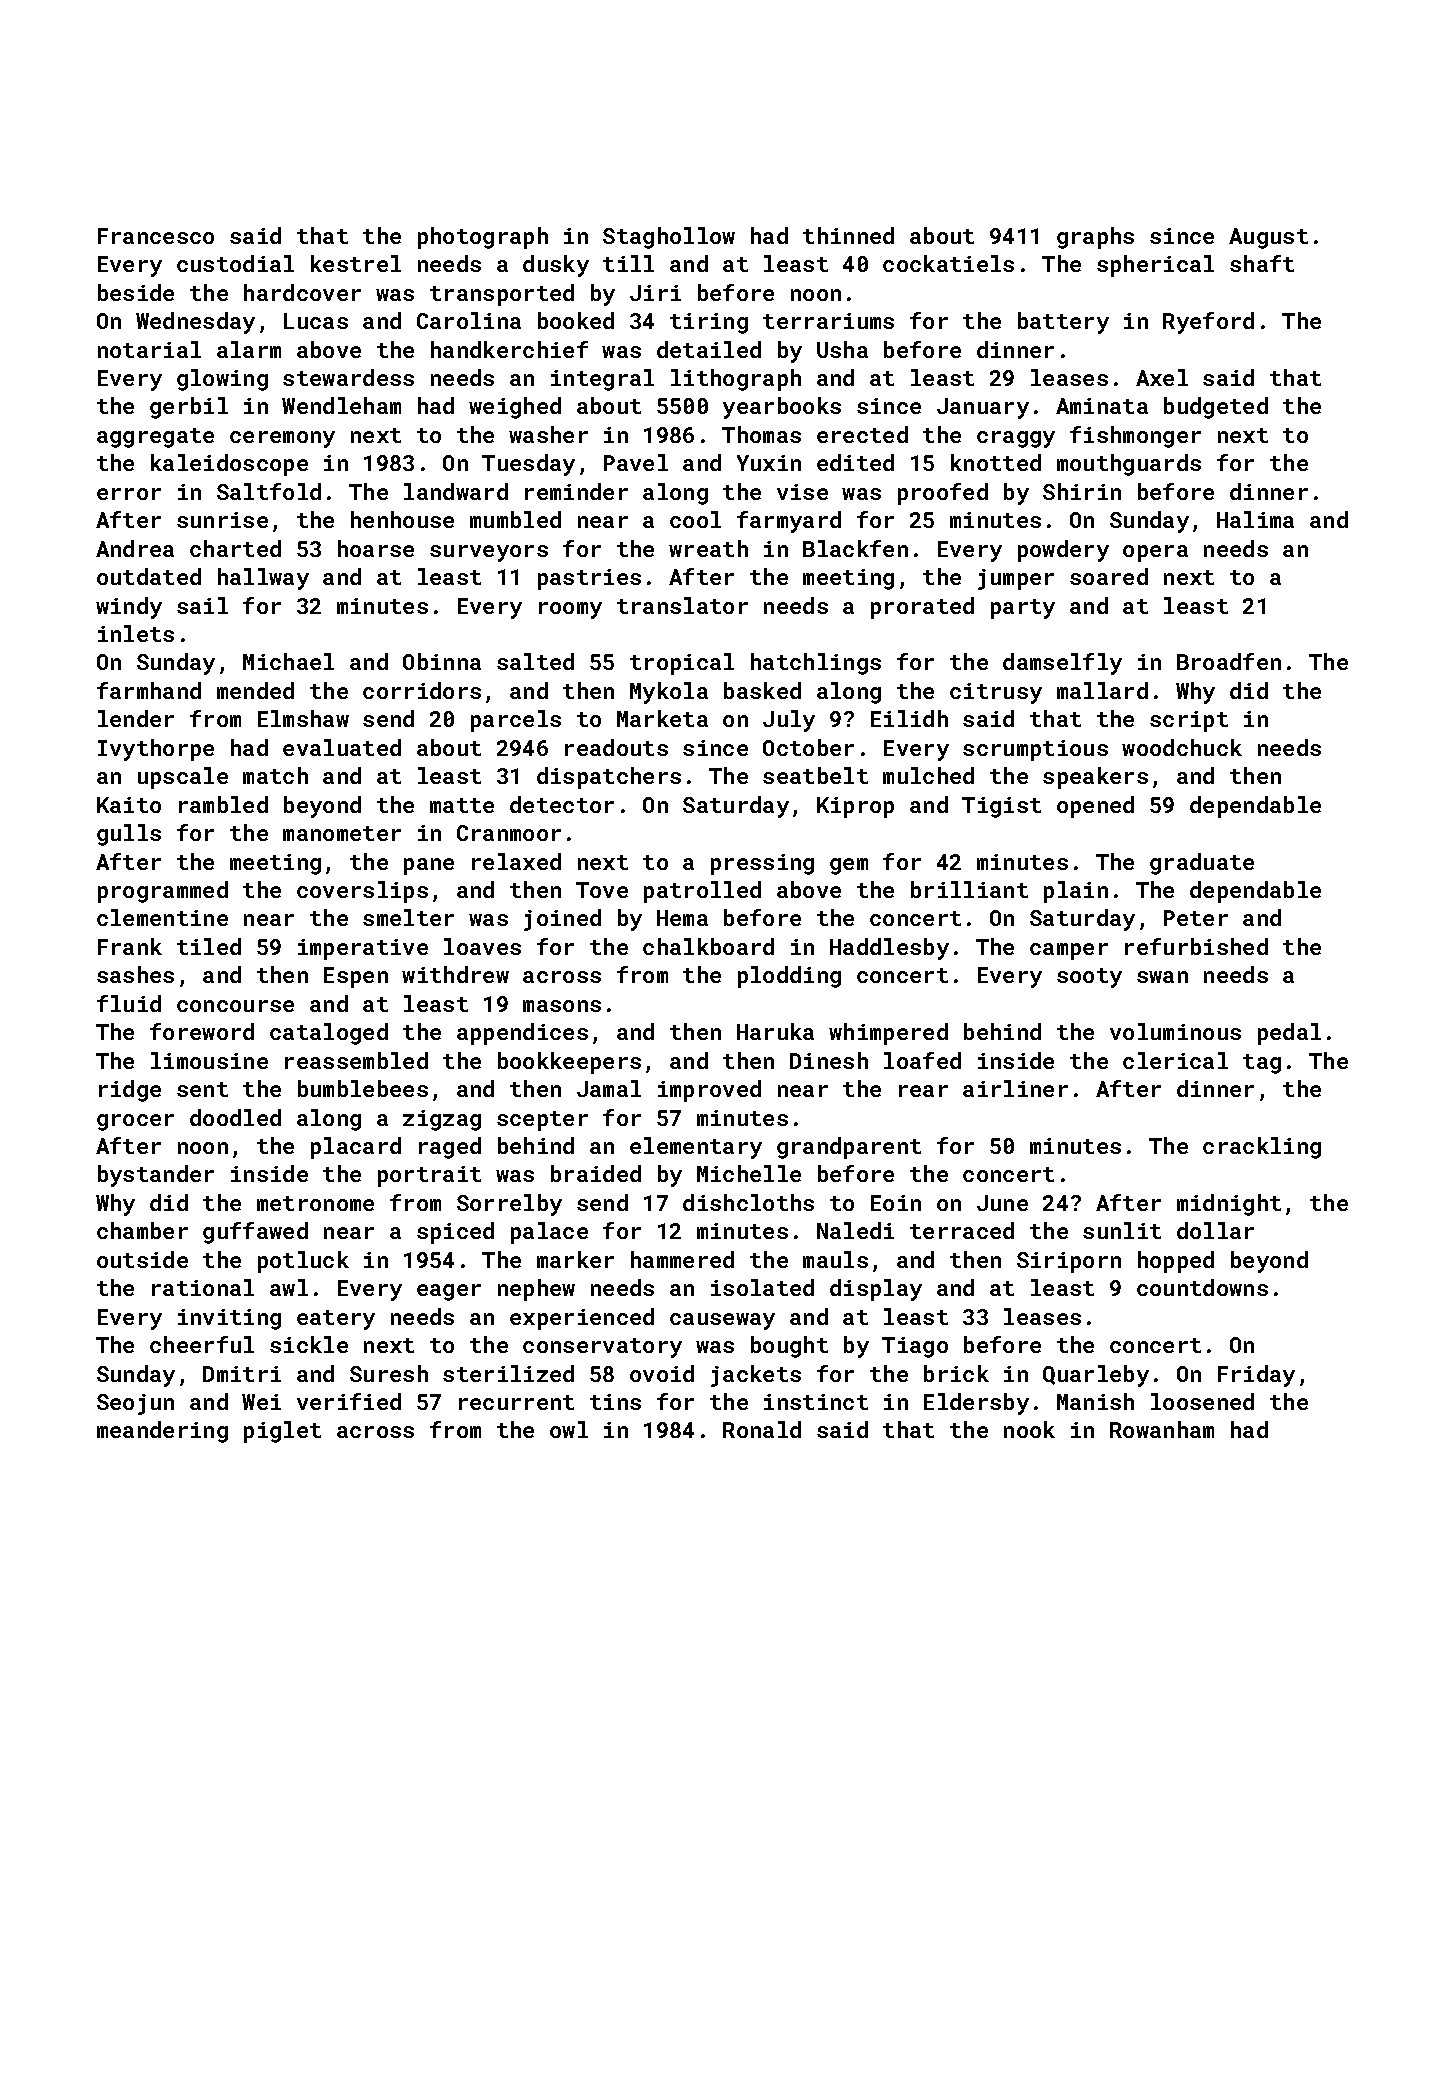 The width and height of the screenshot is (1450, 2100). What do you see at coordinates (655, 293) in the screenshot?
I see `Jiri` at bounding box center [655, 293].
